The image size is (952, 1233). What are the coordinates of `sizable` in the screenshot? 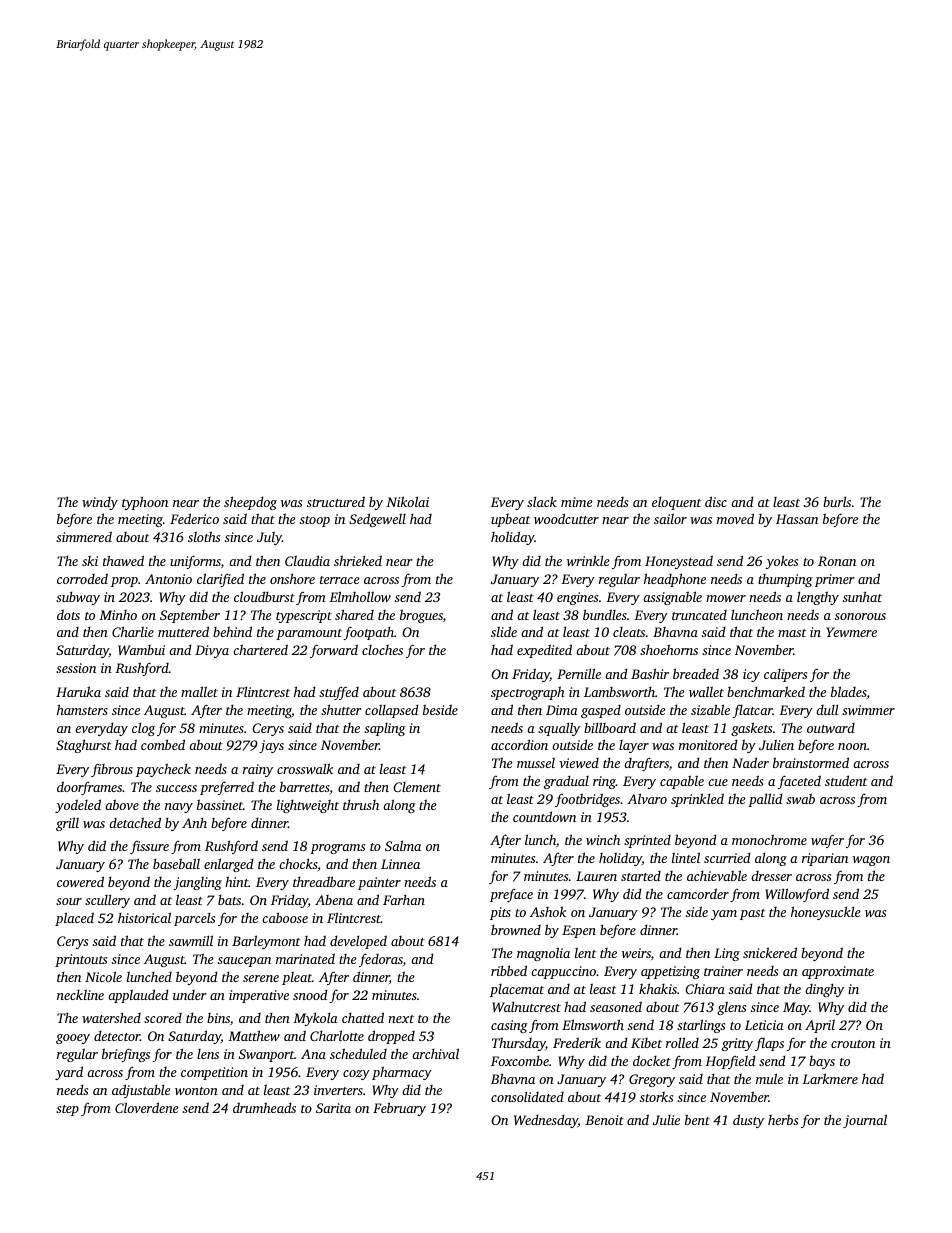 It's located at (710, 709).
